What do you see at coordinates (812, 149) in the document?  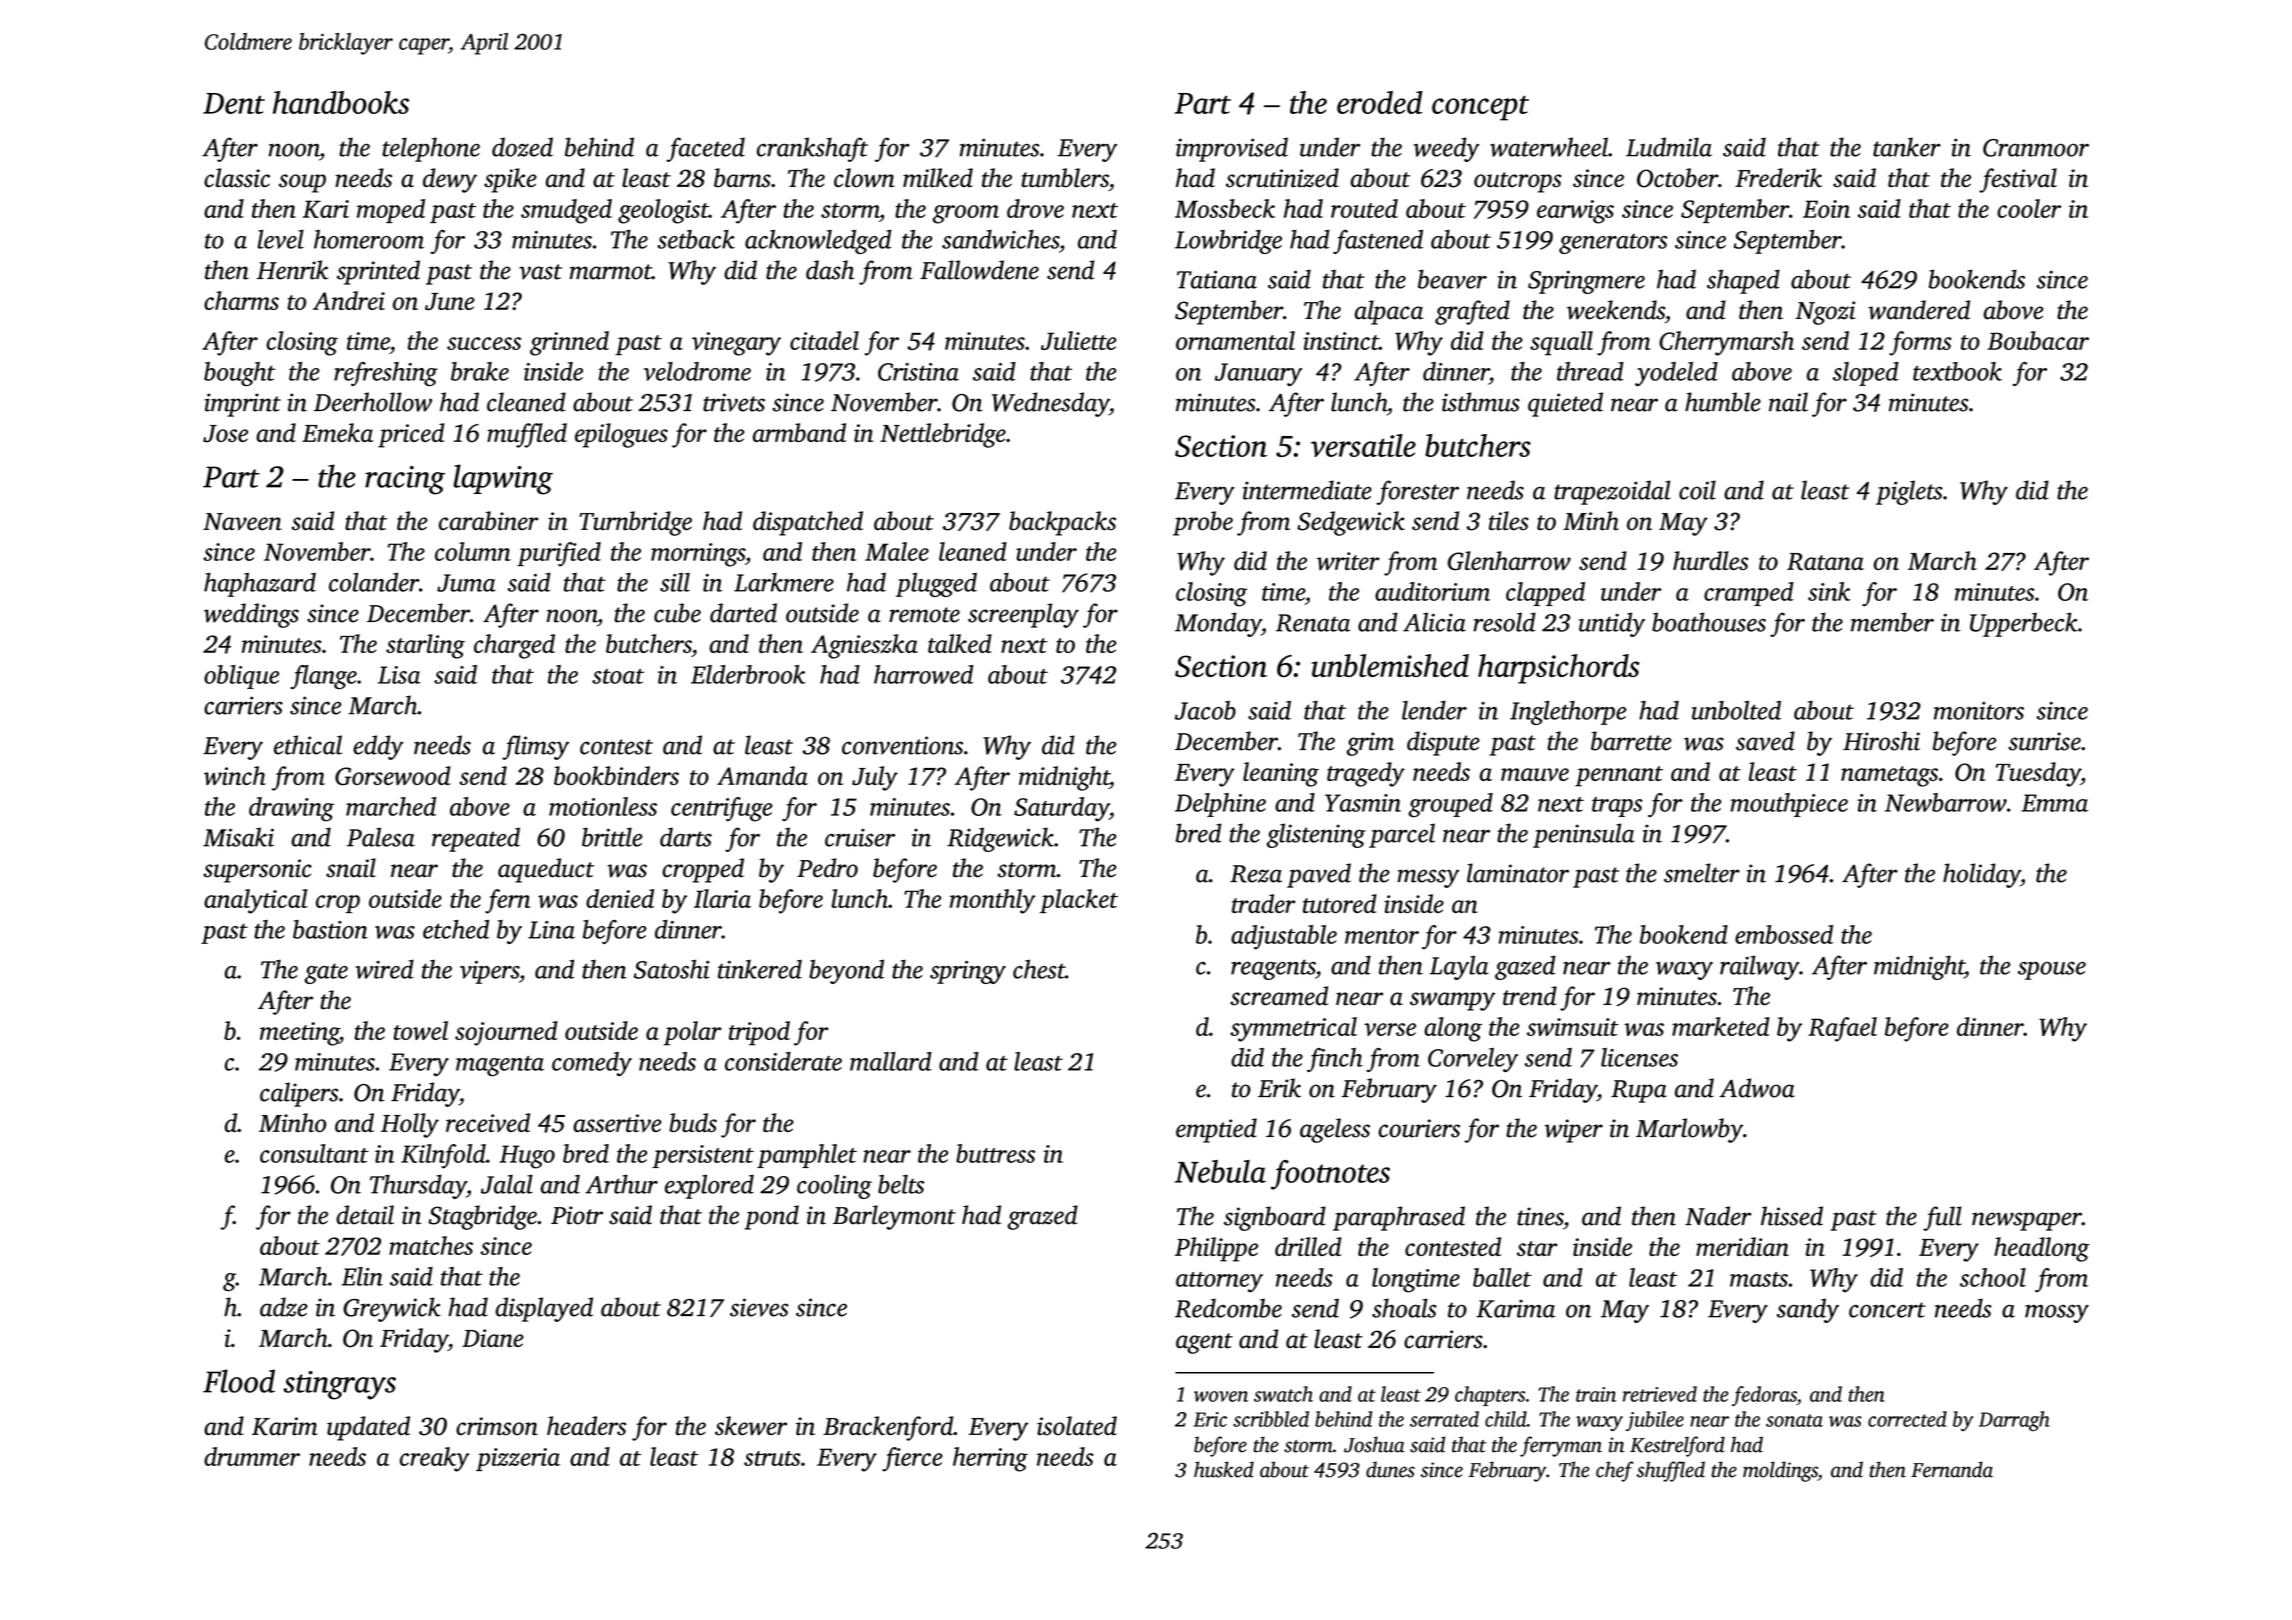 I see `crankshaft` at bounding box center [812, 149].
